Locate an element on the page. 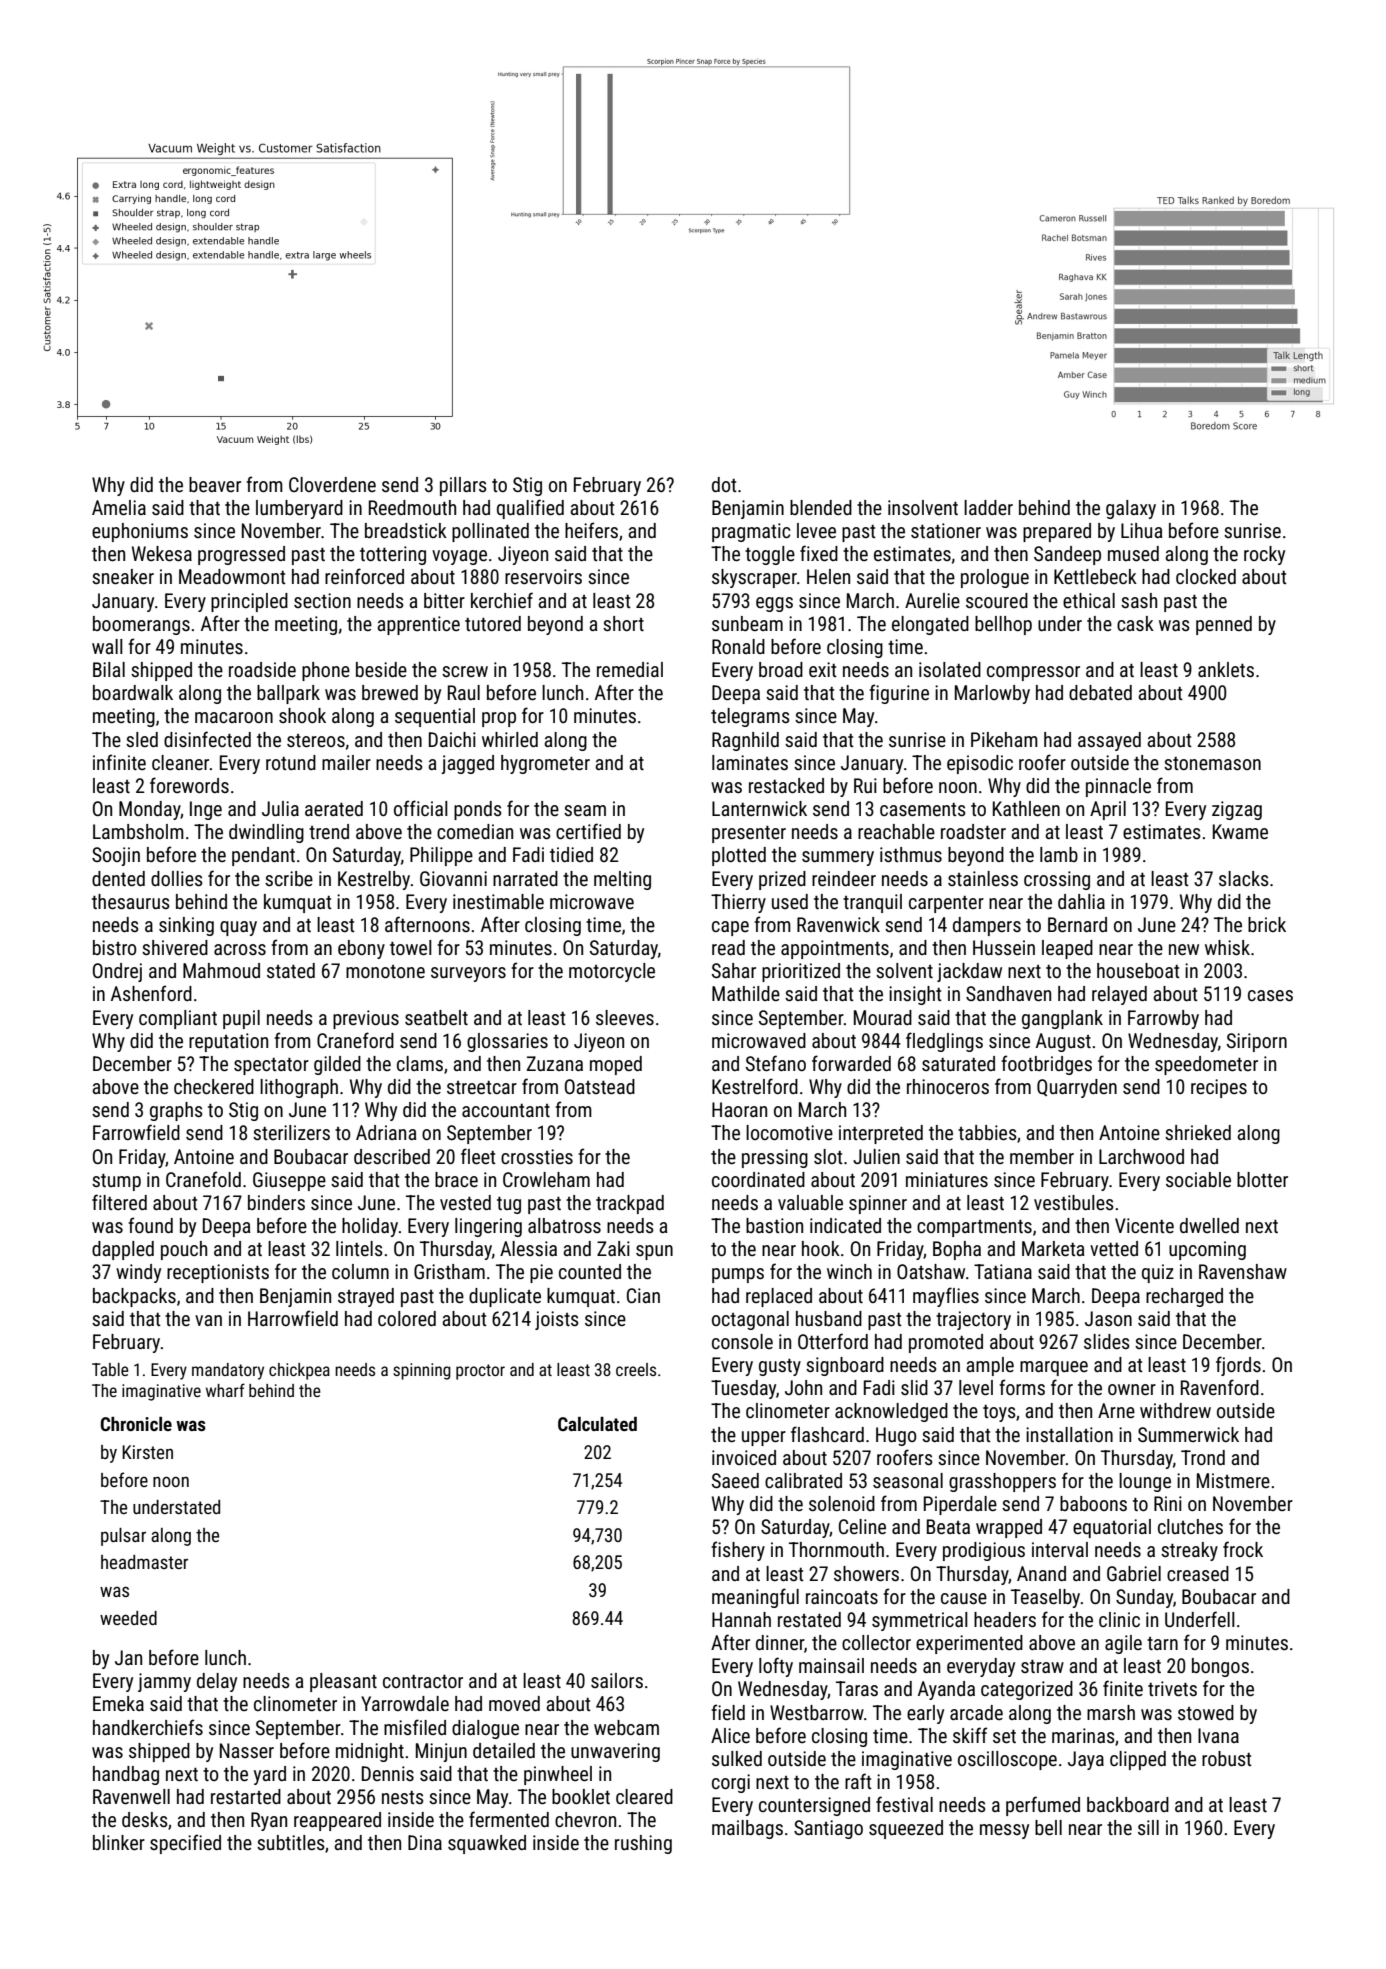 The width and height of the document is (1386, 1969). midnight is located at coordinates (370, 1752).
